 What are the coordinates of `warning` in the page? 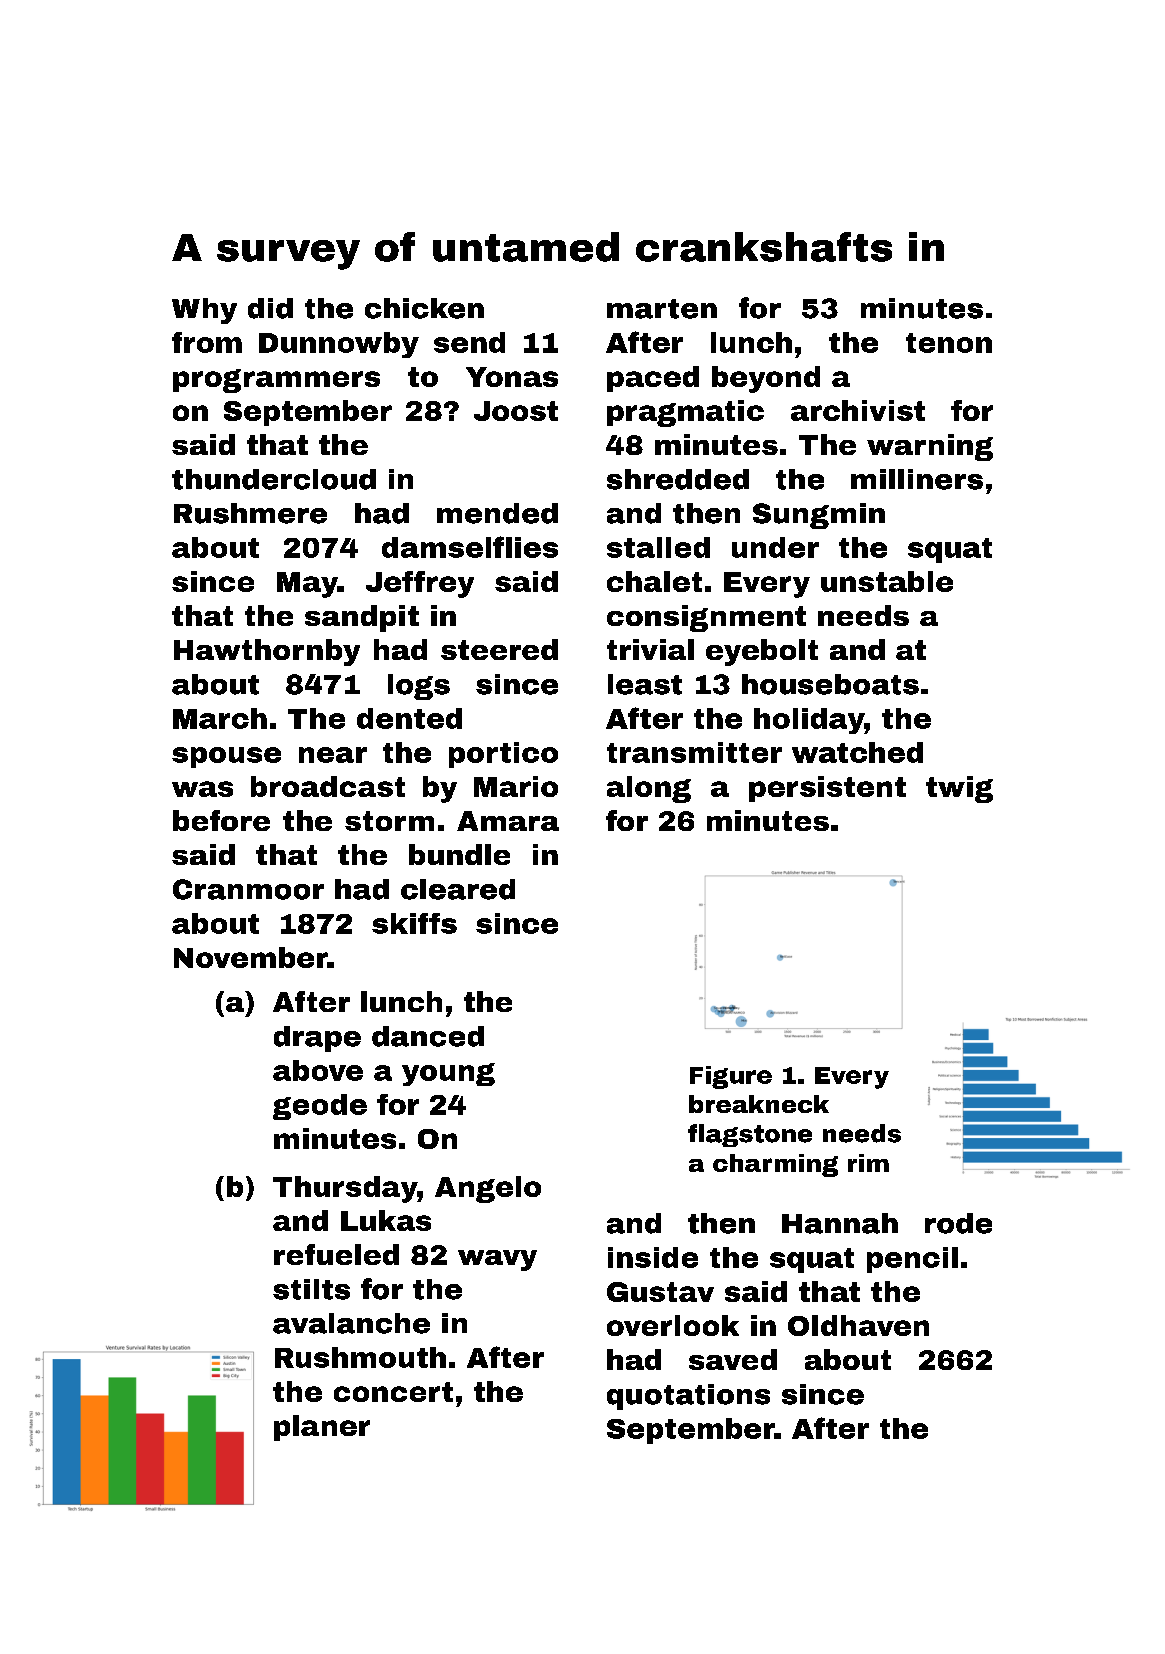 It's located at (930, 447).
